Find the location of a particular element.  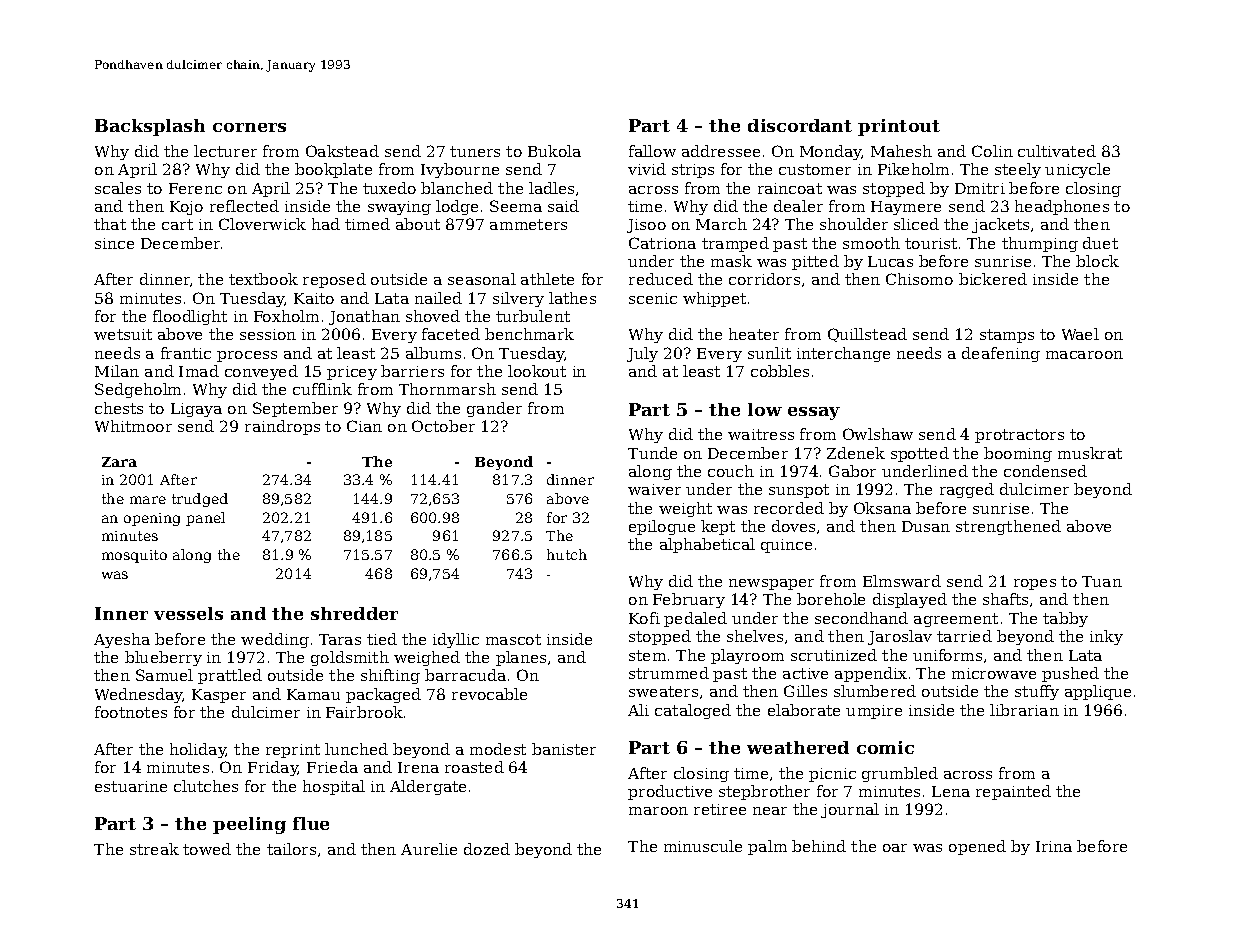

librarian is located at coordinates (1024, 710).
